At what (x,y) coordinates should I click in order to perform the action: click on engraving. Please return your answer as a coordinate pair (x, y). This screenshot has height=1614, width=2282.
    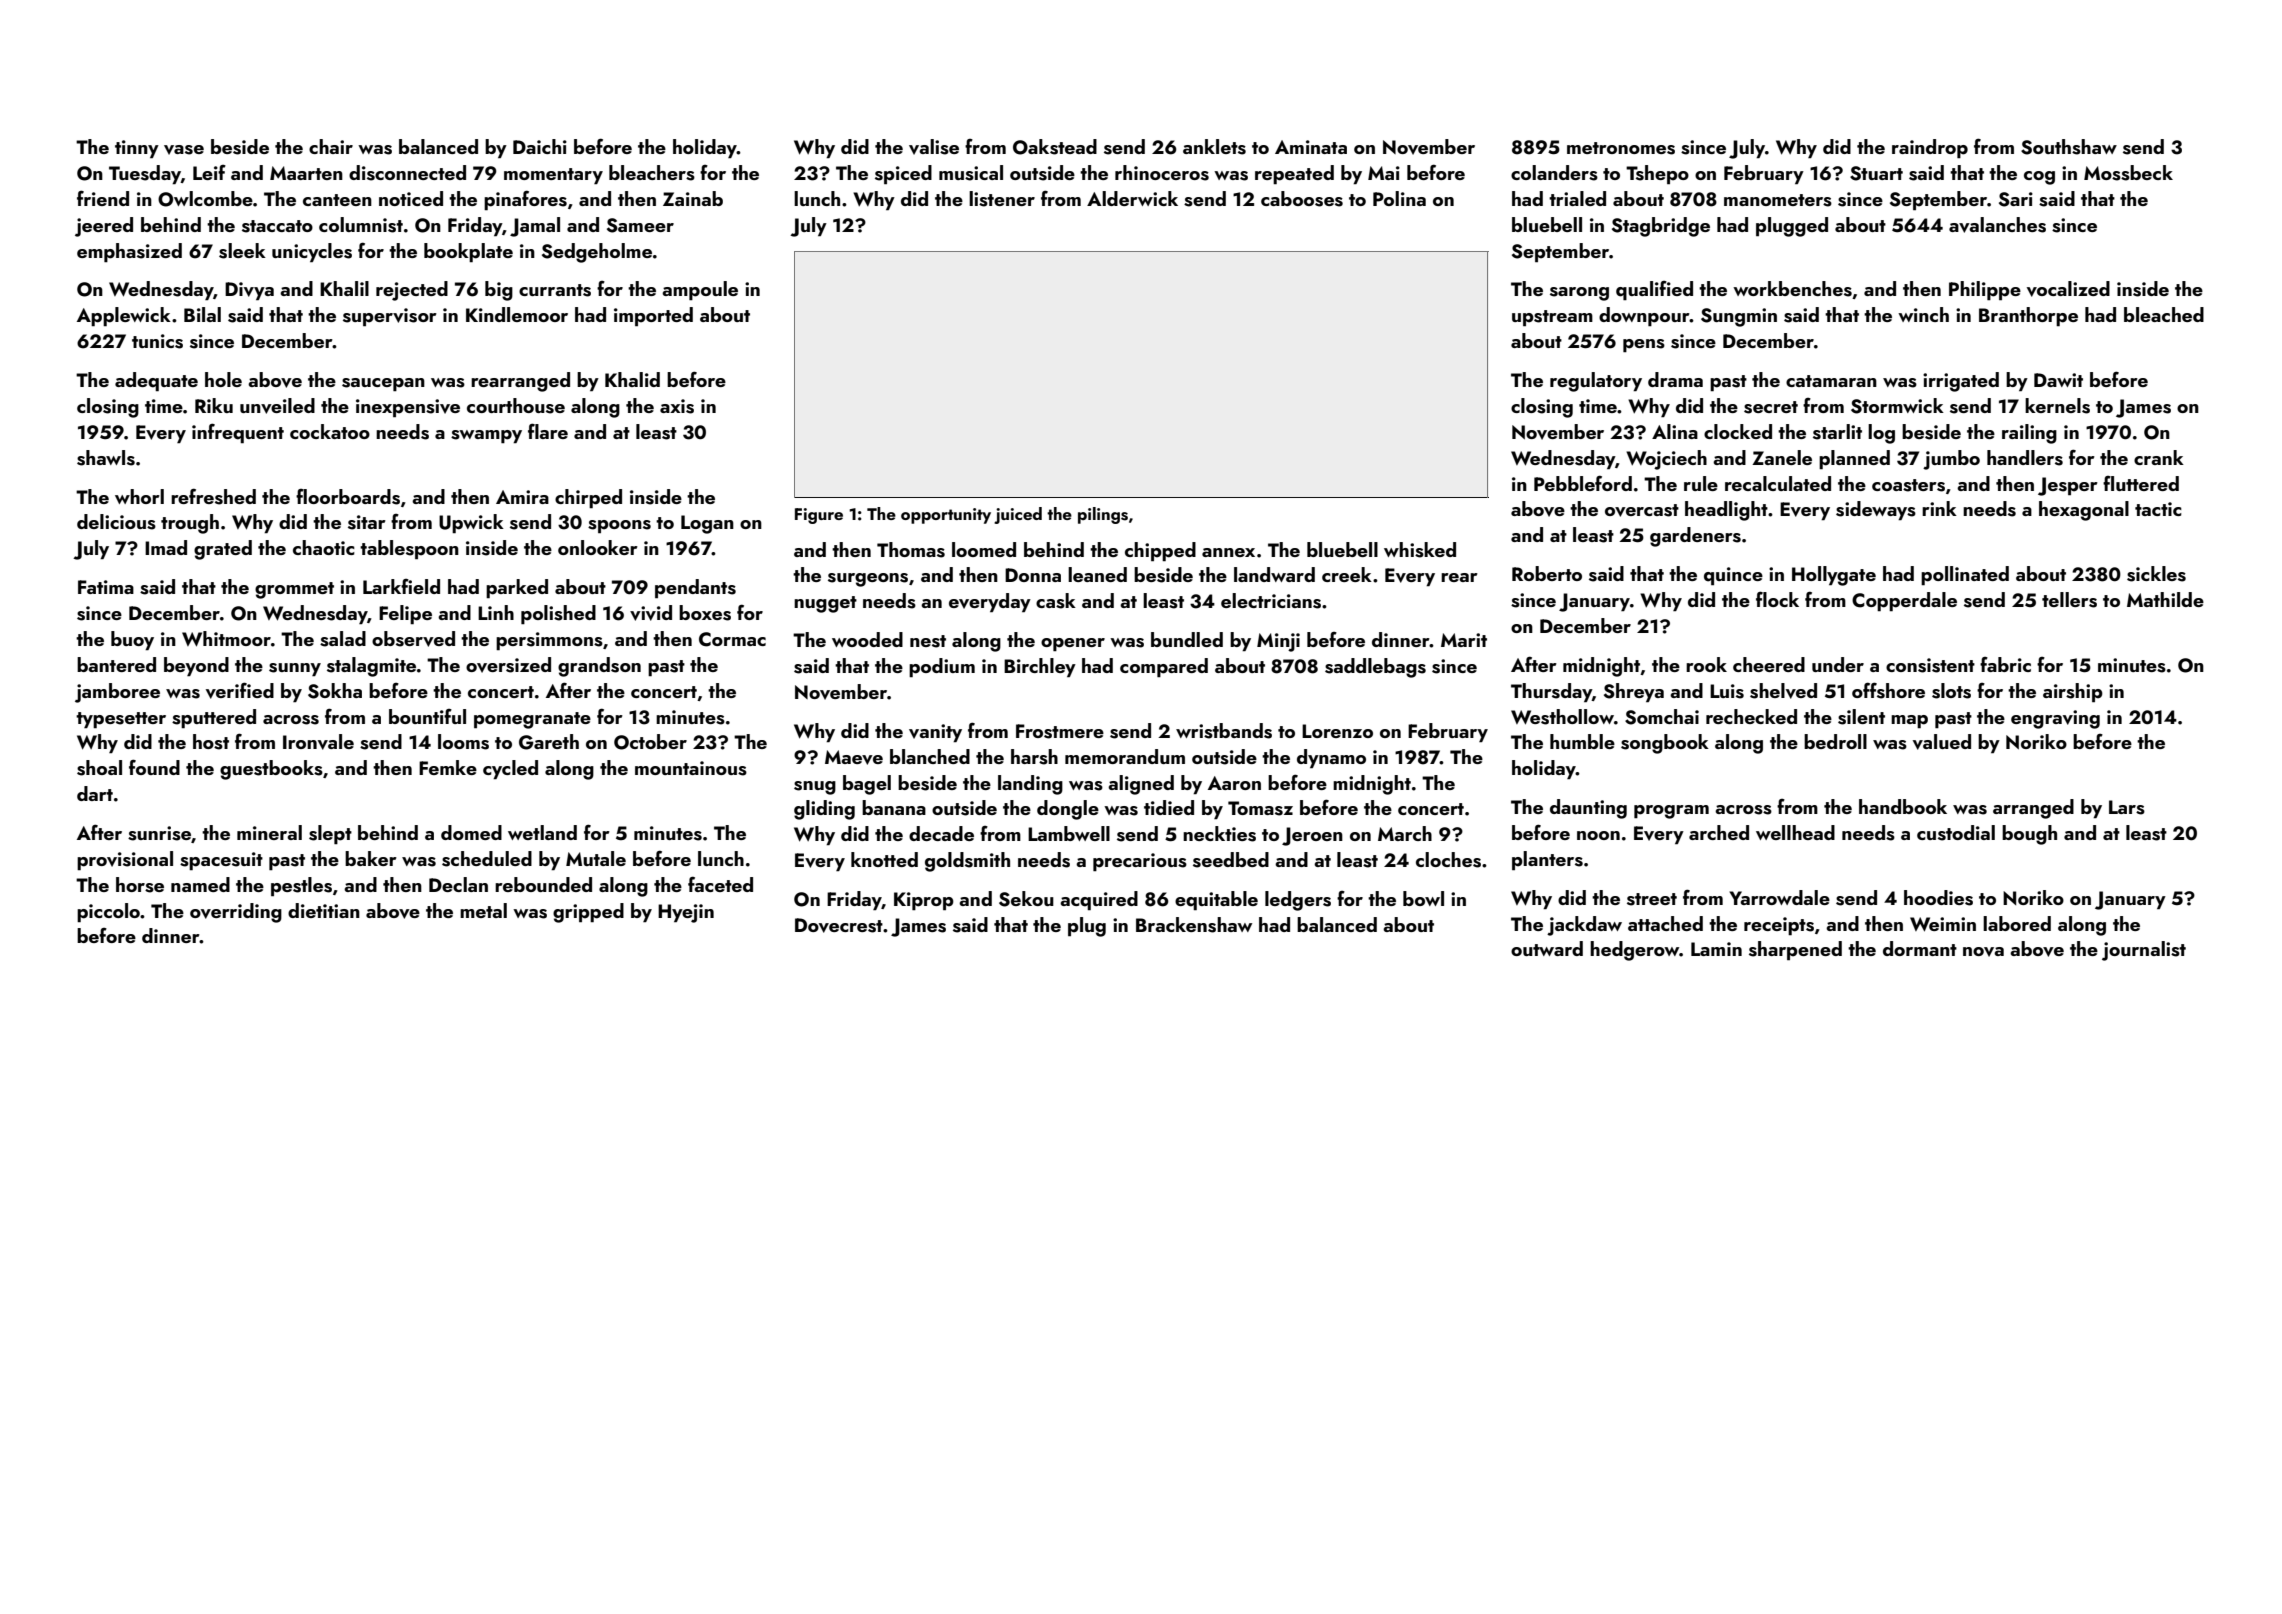
    Looking at the image, I should click on (2055, 719).
